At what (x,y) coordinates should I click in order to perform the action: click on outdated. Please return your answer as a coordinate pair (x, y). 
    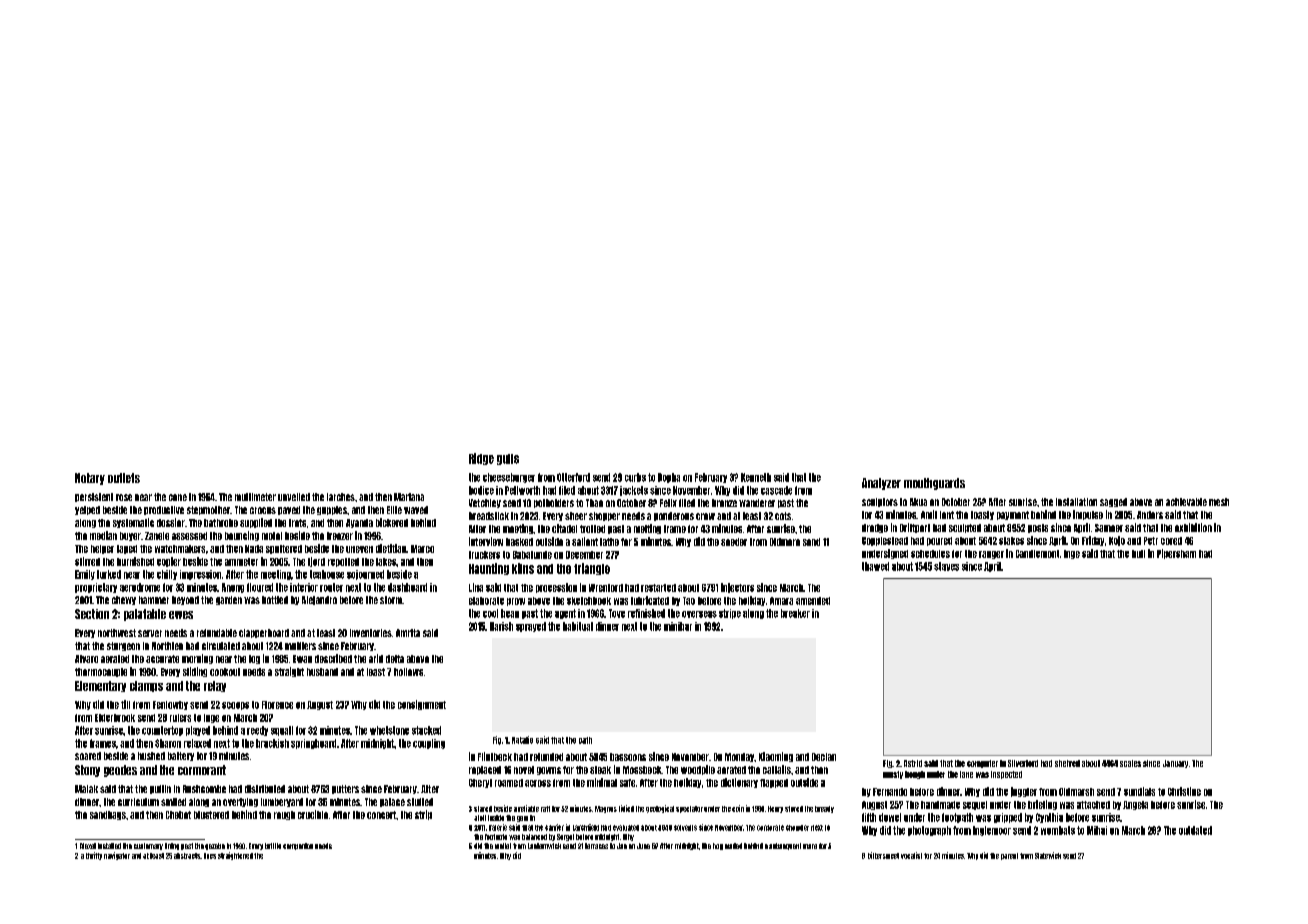
    Looking at the image, I should click on (1195, 830).
